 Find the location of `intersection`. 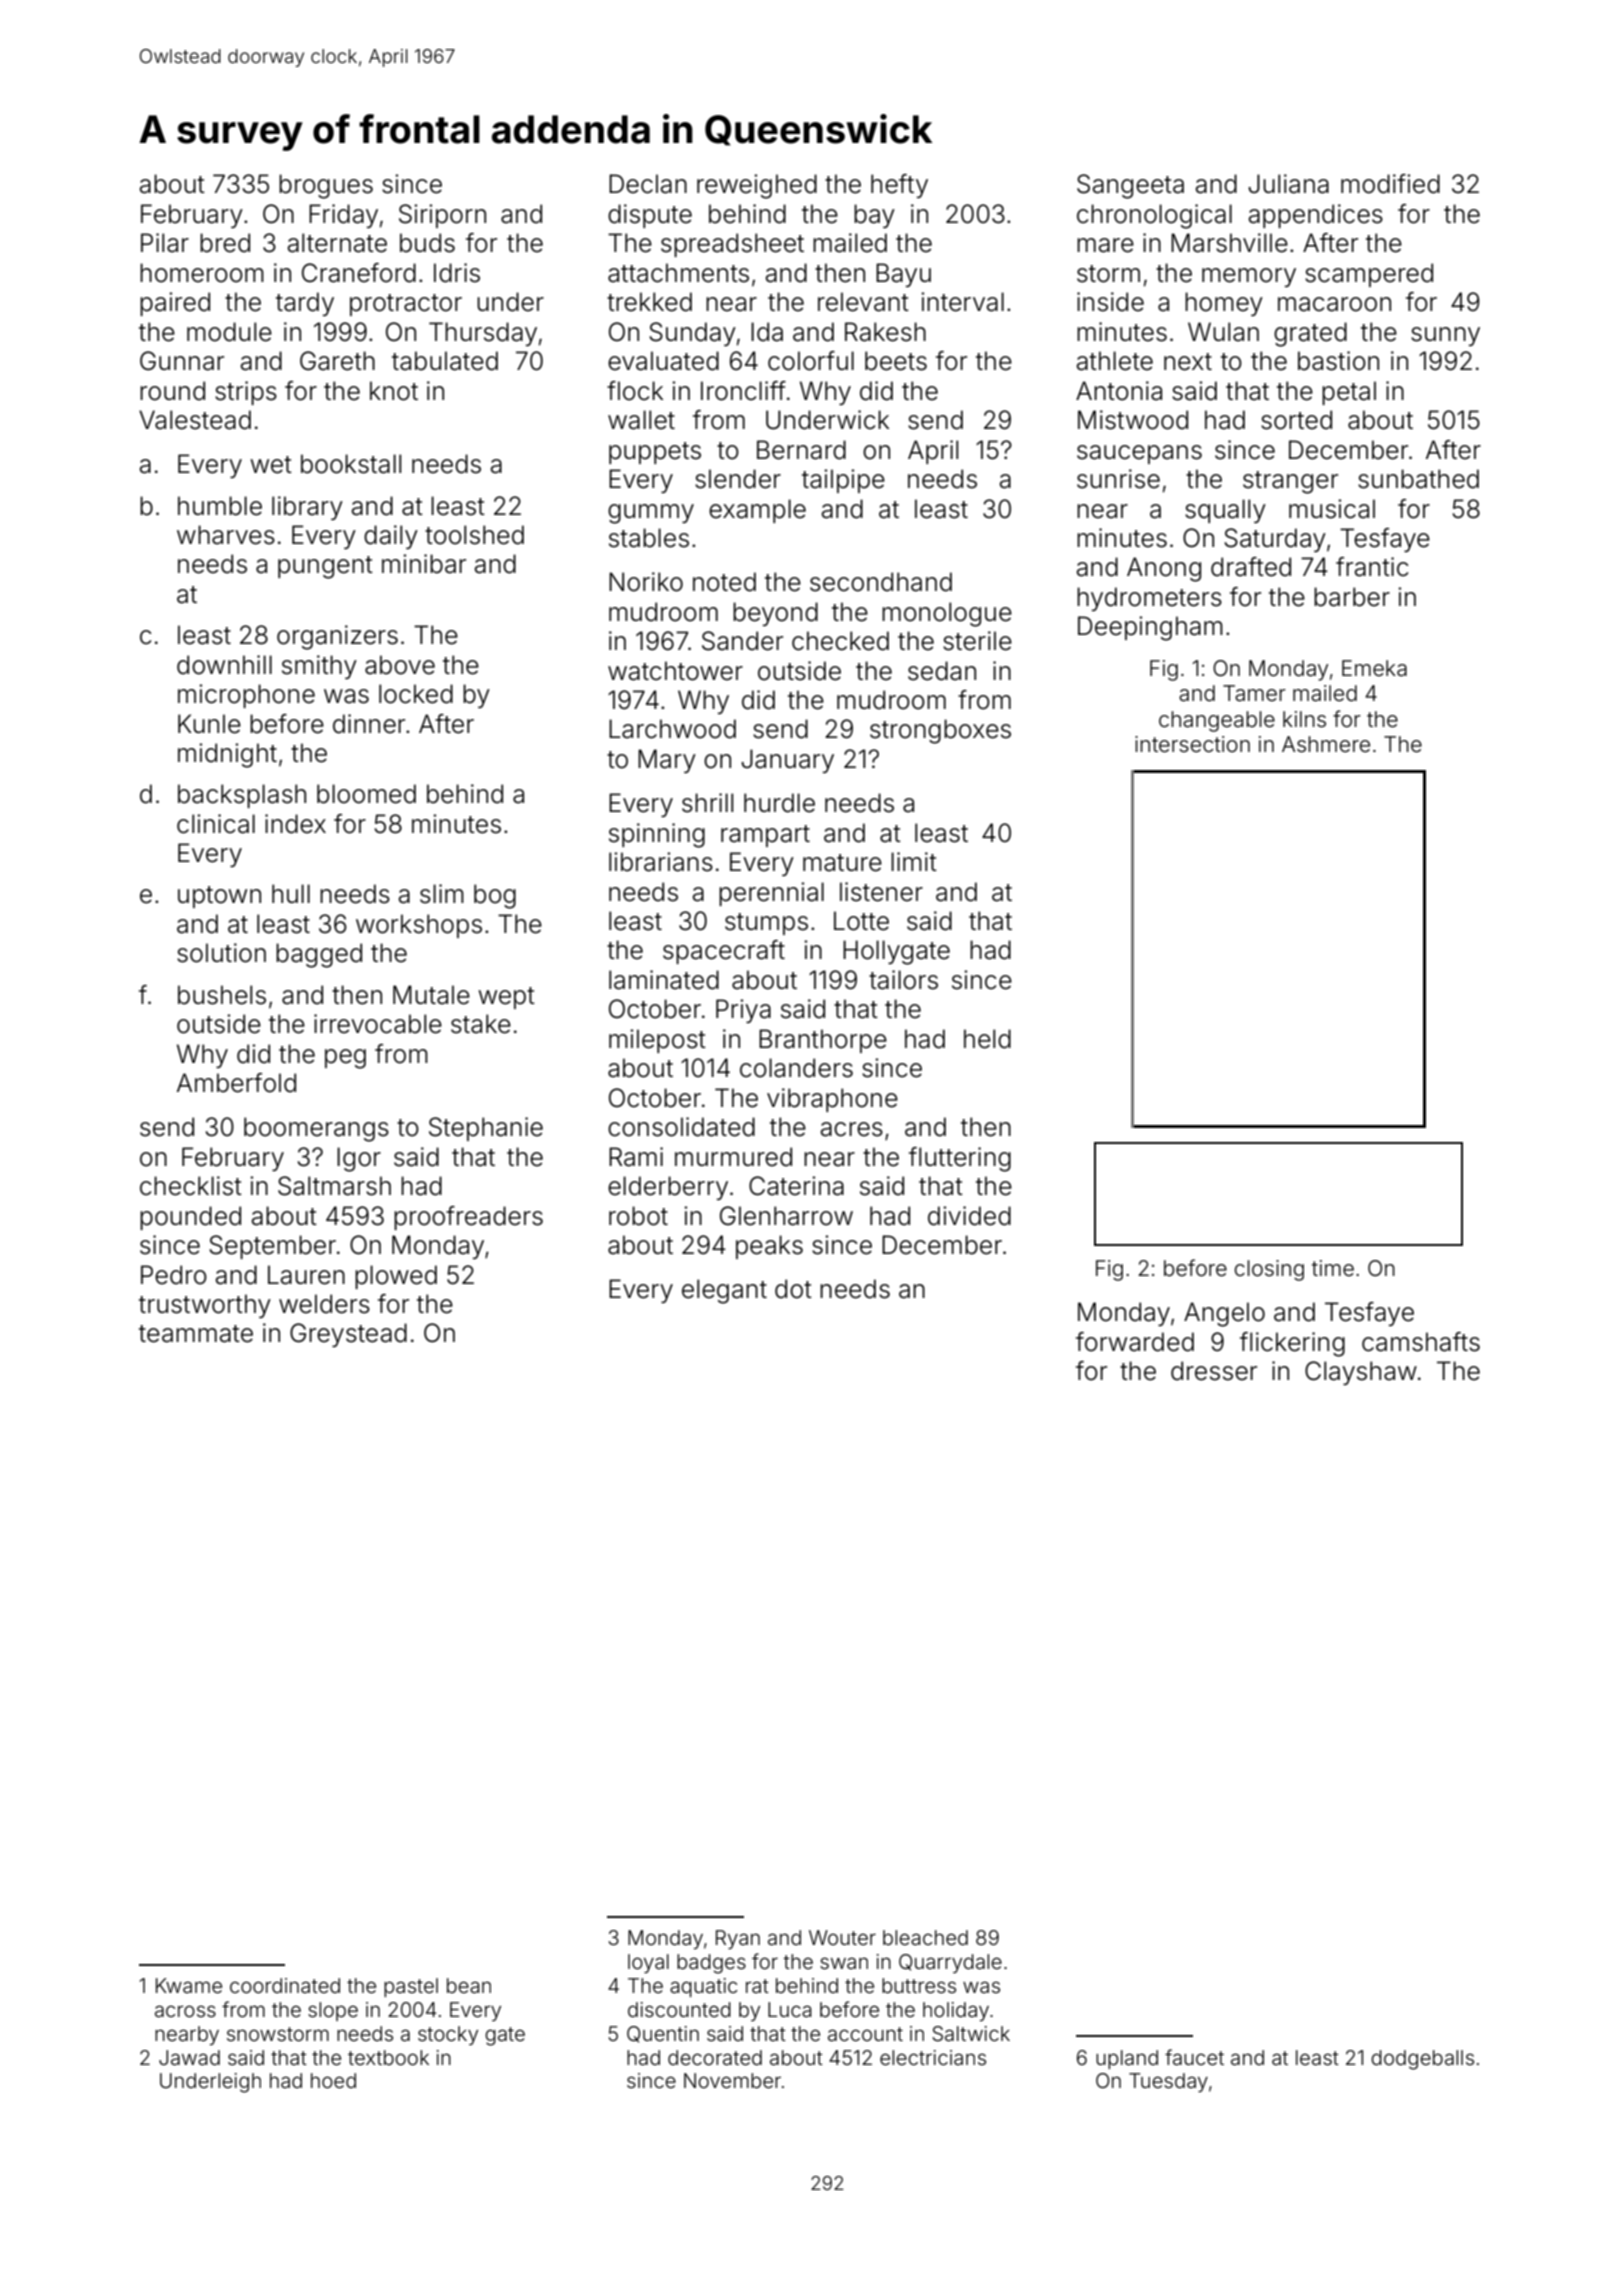

intersection is located at coordinates (1192, 744).
